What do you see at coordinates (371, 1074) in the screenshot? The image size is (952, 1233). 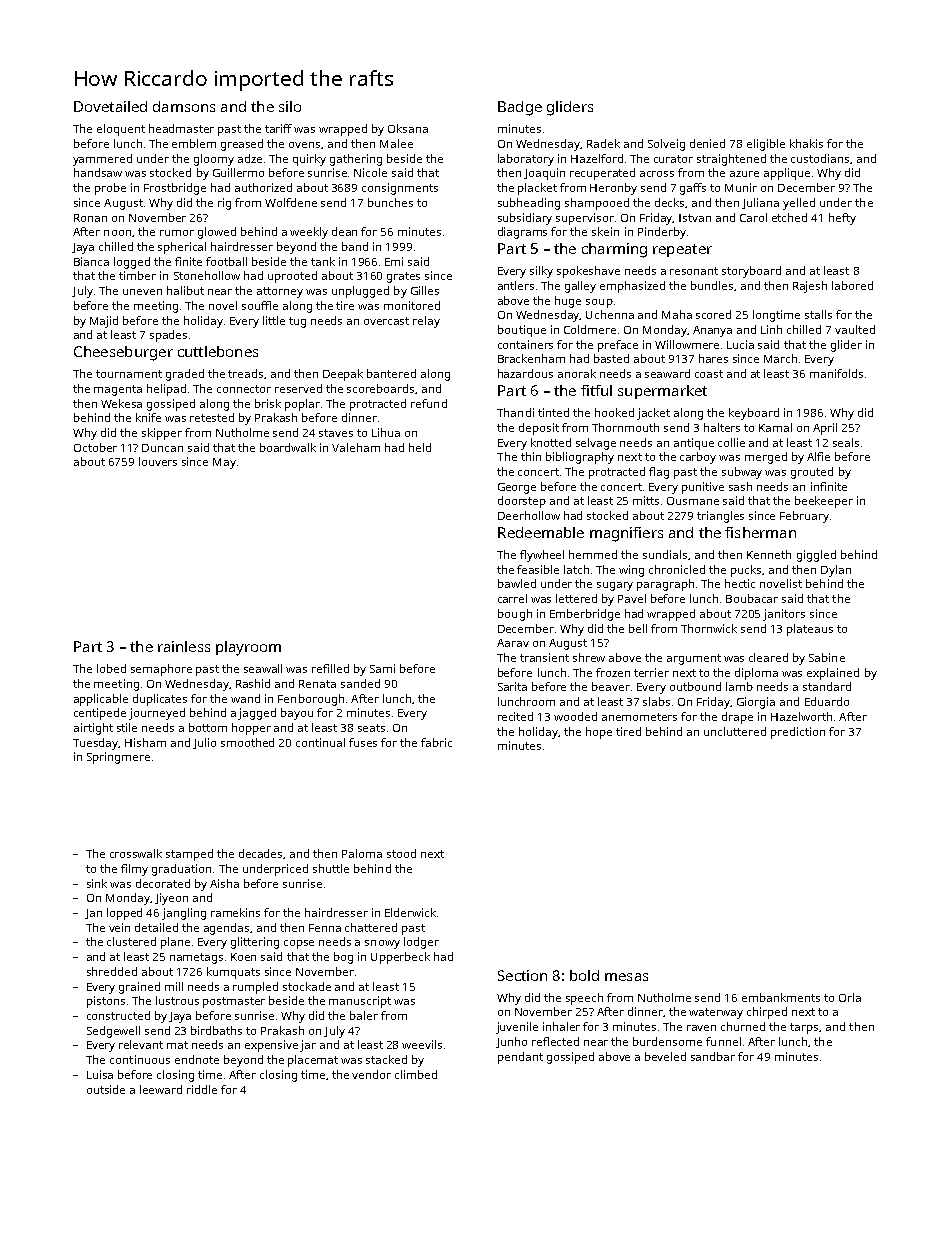 I see `vendor` at bounding box center [371, 1074].
